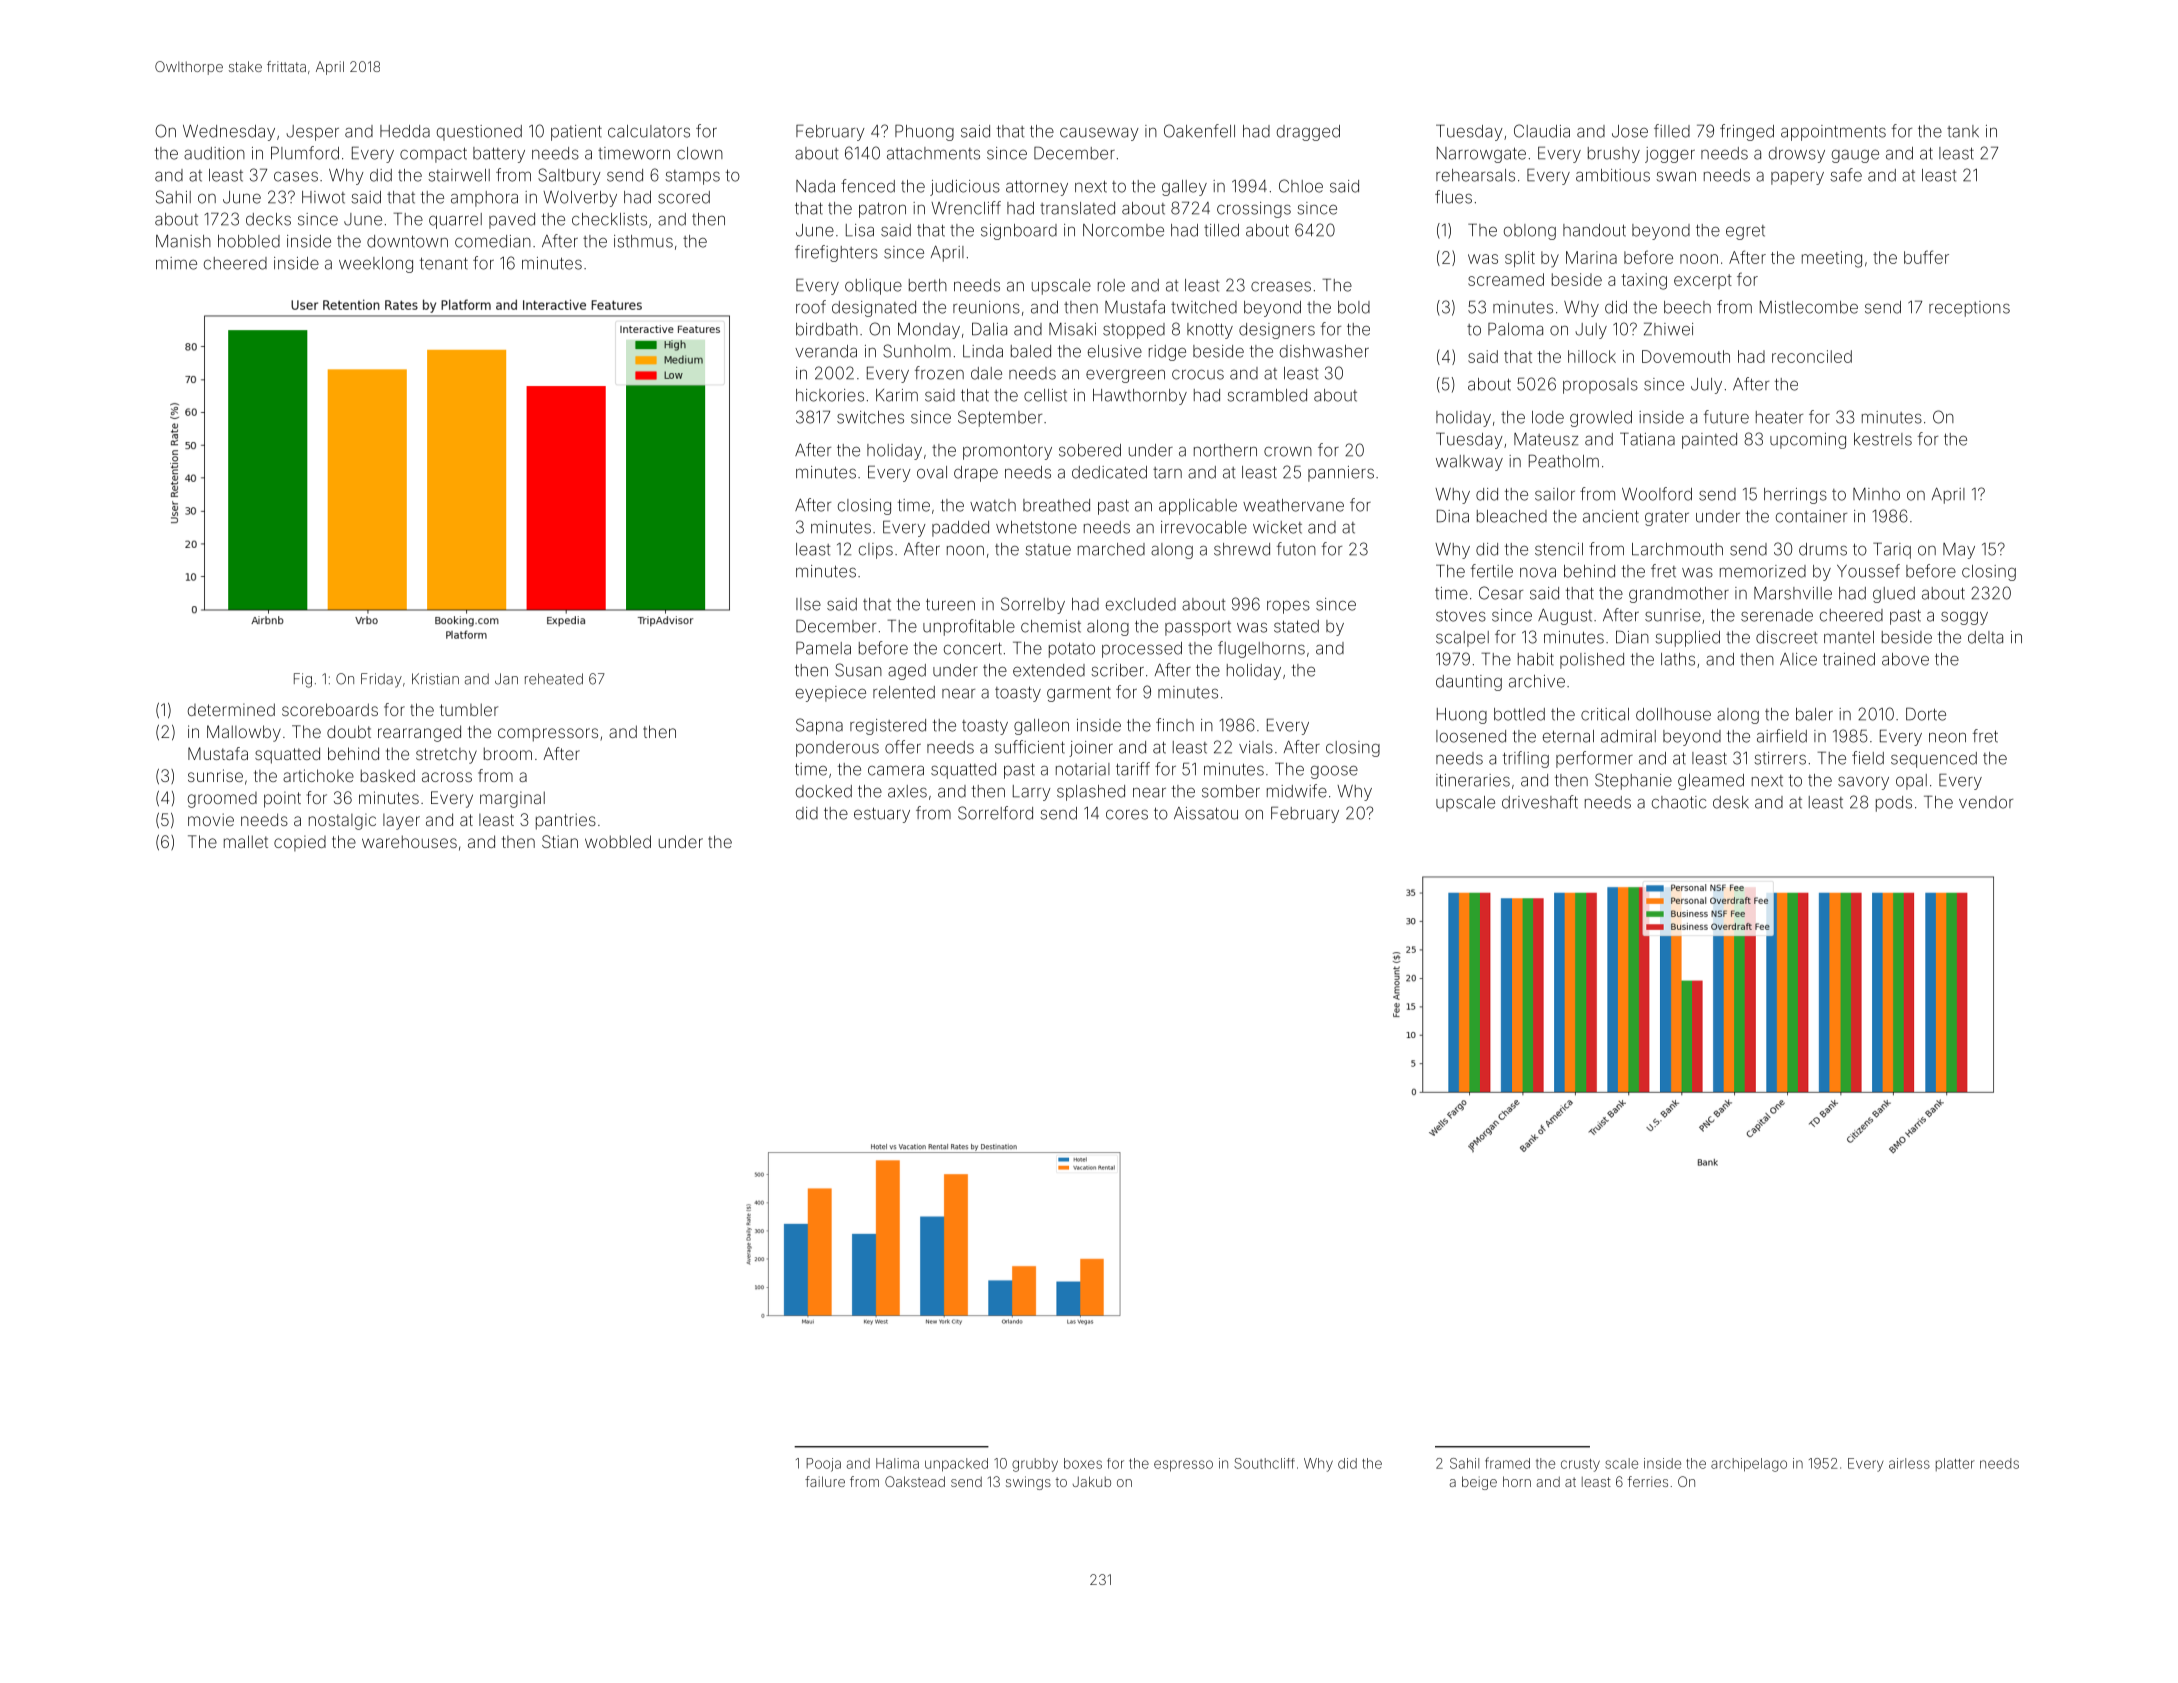 The image size is (2178, 1683). I want to click on clown, so click(700, 153).
